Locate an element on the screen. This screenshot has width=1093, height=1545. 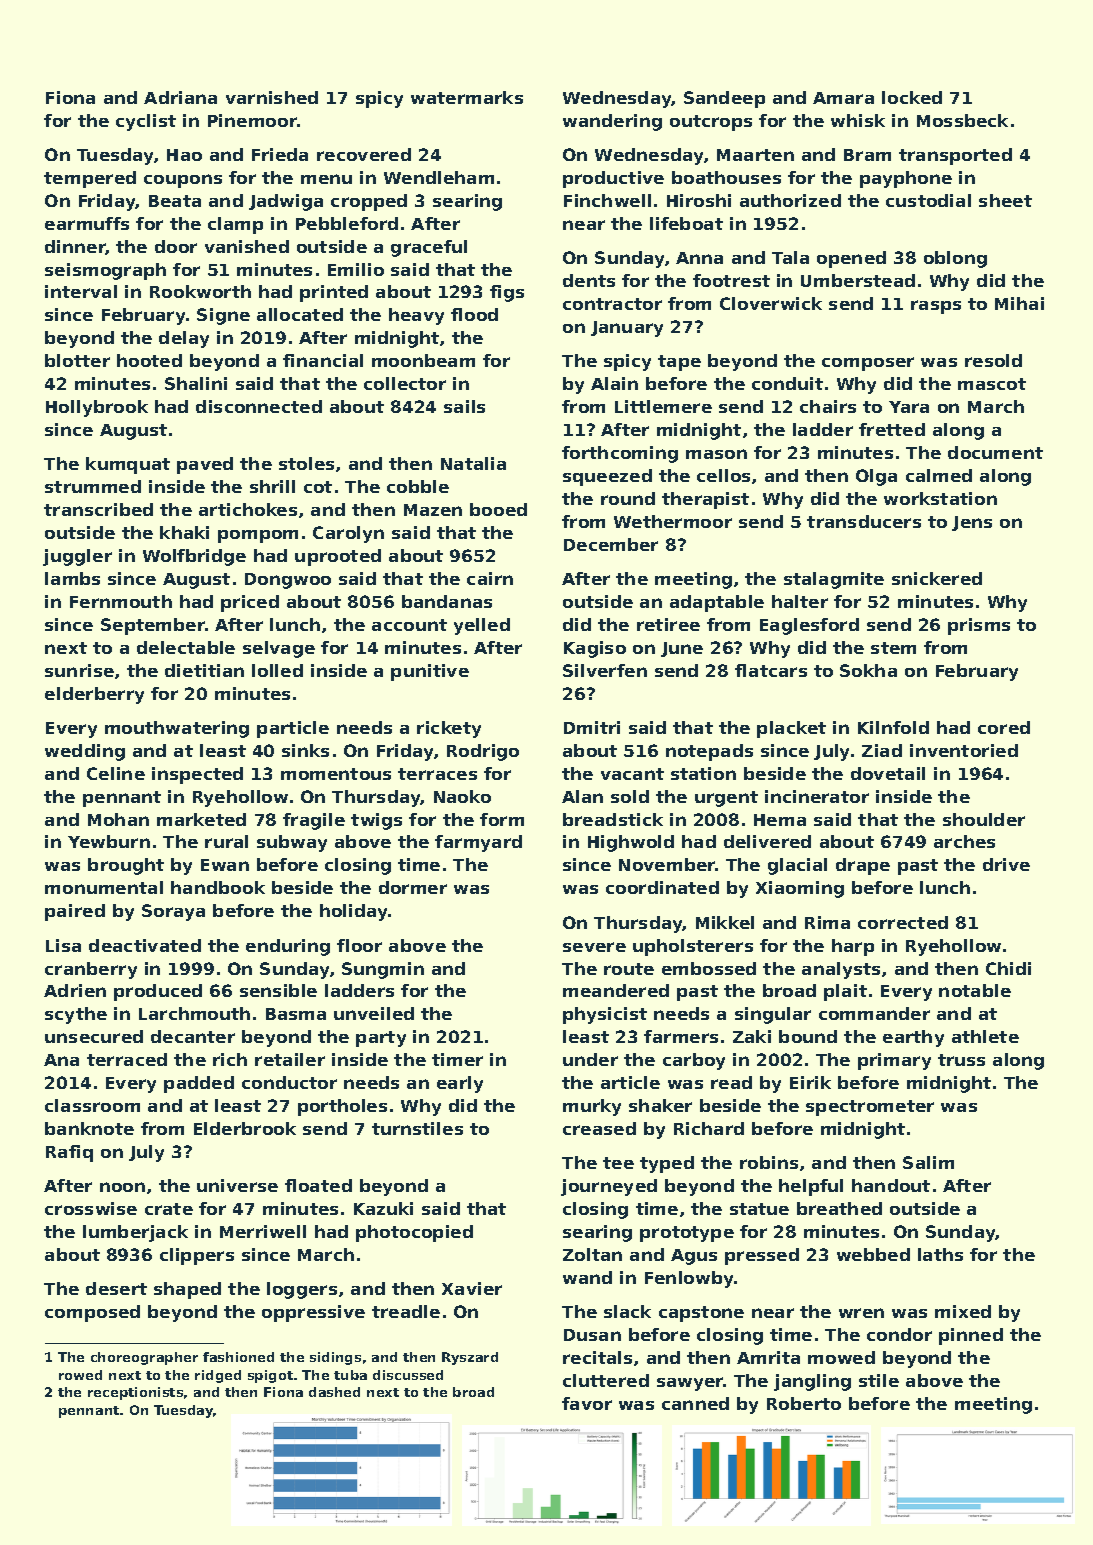
productive is located at coordinates (613, 179).
